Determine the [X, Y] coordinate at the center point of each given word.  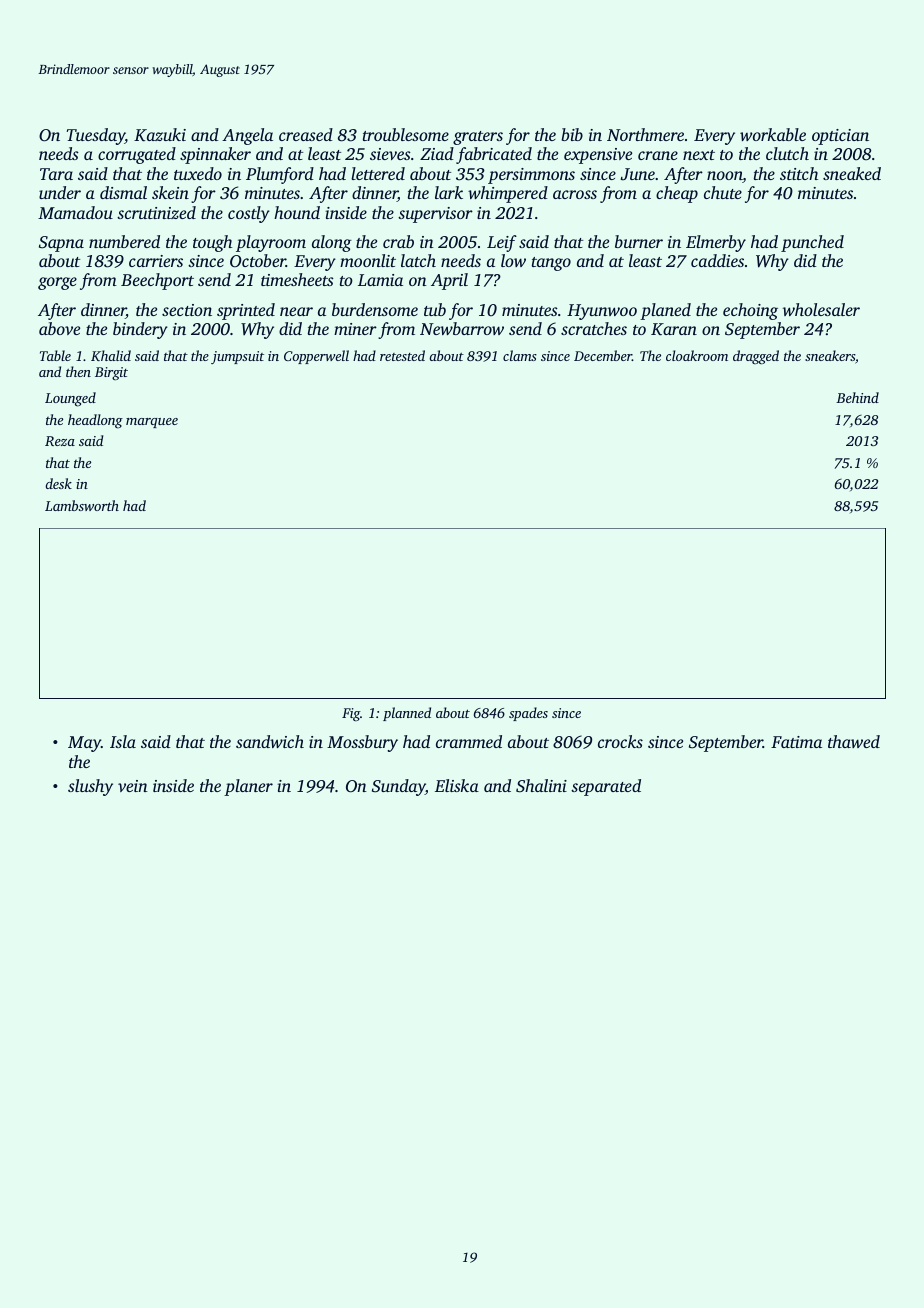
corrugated [137, 155]
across [575, 194]
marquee [152, 423]
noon [725, 177]
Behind [857, 397]
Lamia [380, 280]
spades [528, 714]
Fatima [796, 742]
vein [133, 786]
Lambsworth [82, 505]
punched [812, 243]
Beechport [157, 281]
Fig [351, 715]
